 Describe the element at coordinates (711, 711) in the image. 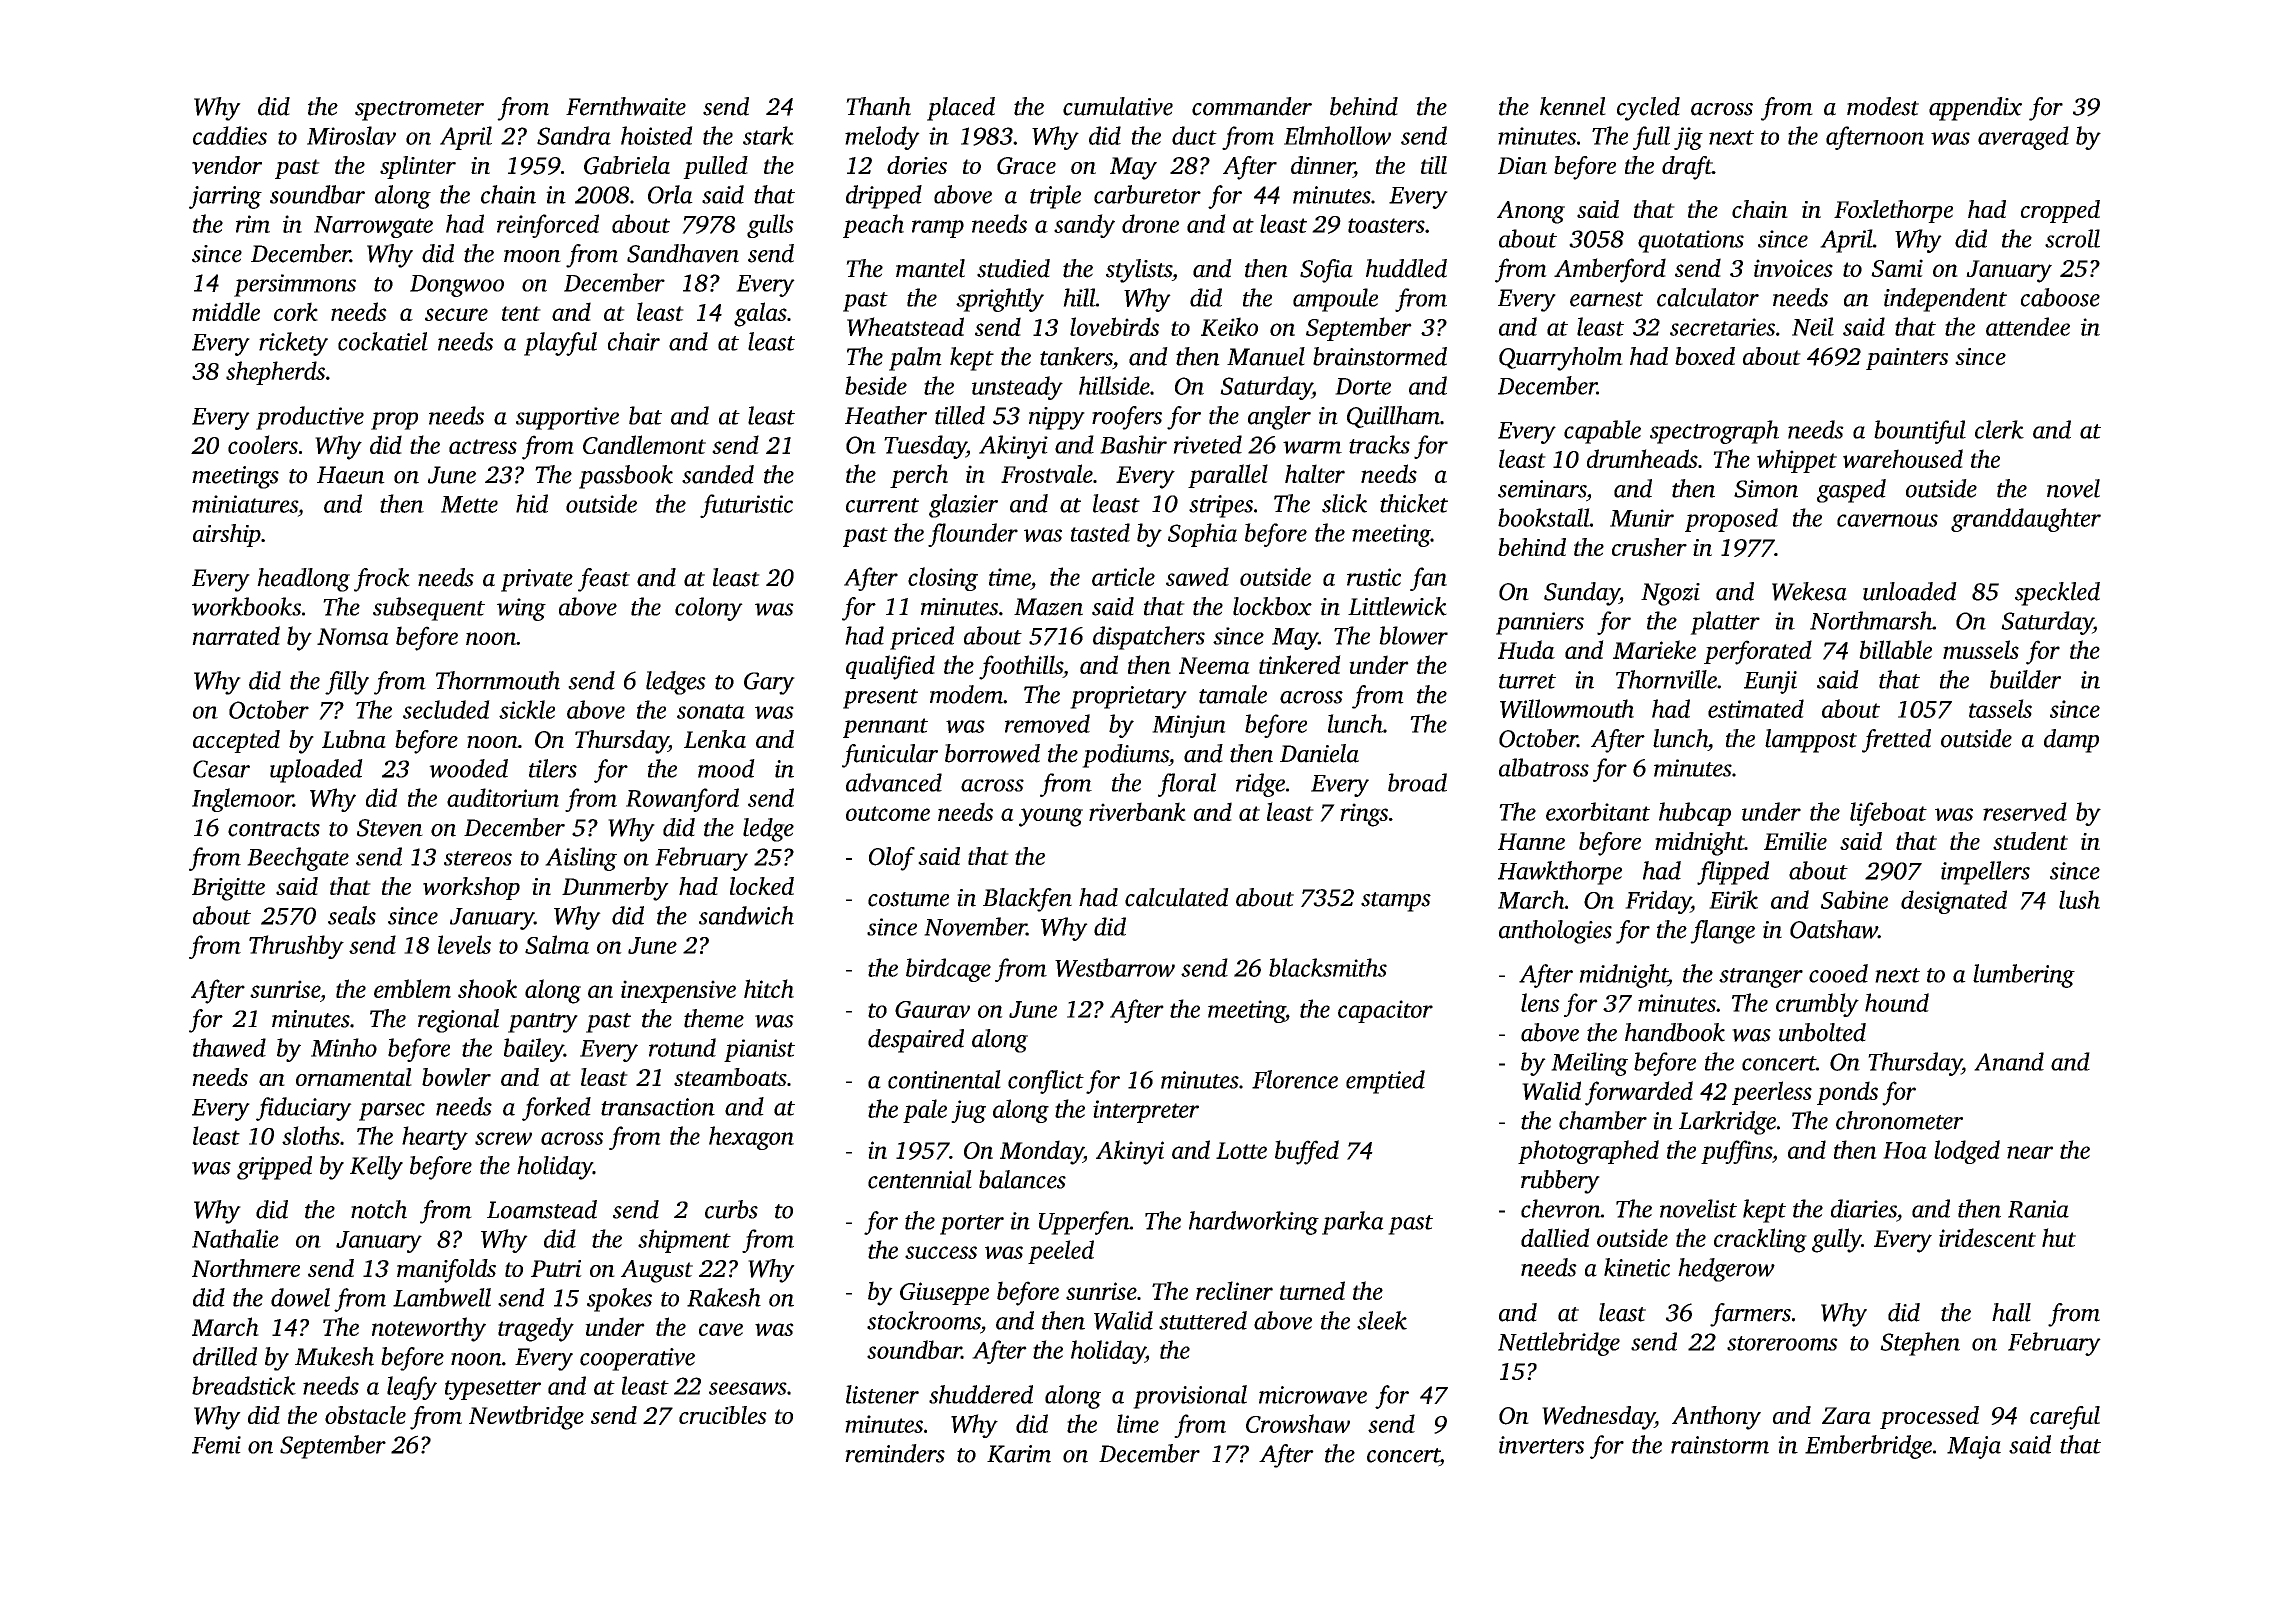

I see `sonata` at that location.
